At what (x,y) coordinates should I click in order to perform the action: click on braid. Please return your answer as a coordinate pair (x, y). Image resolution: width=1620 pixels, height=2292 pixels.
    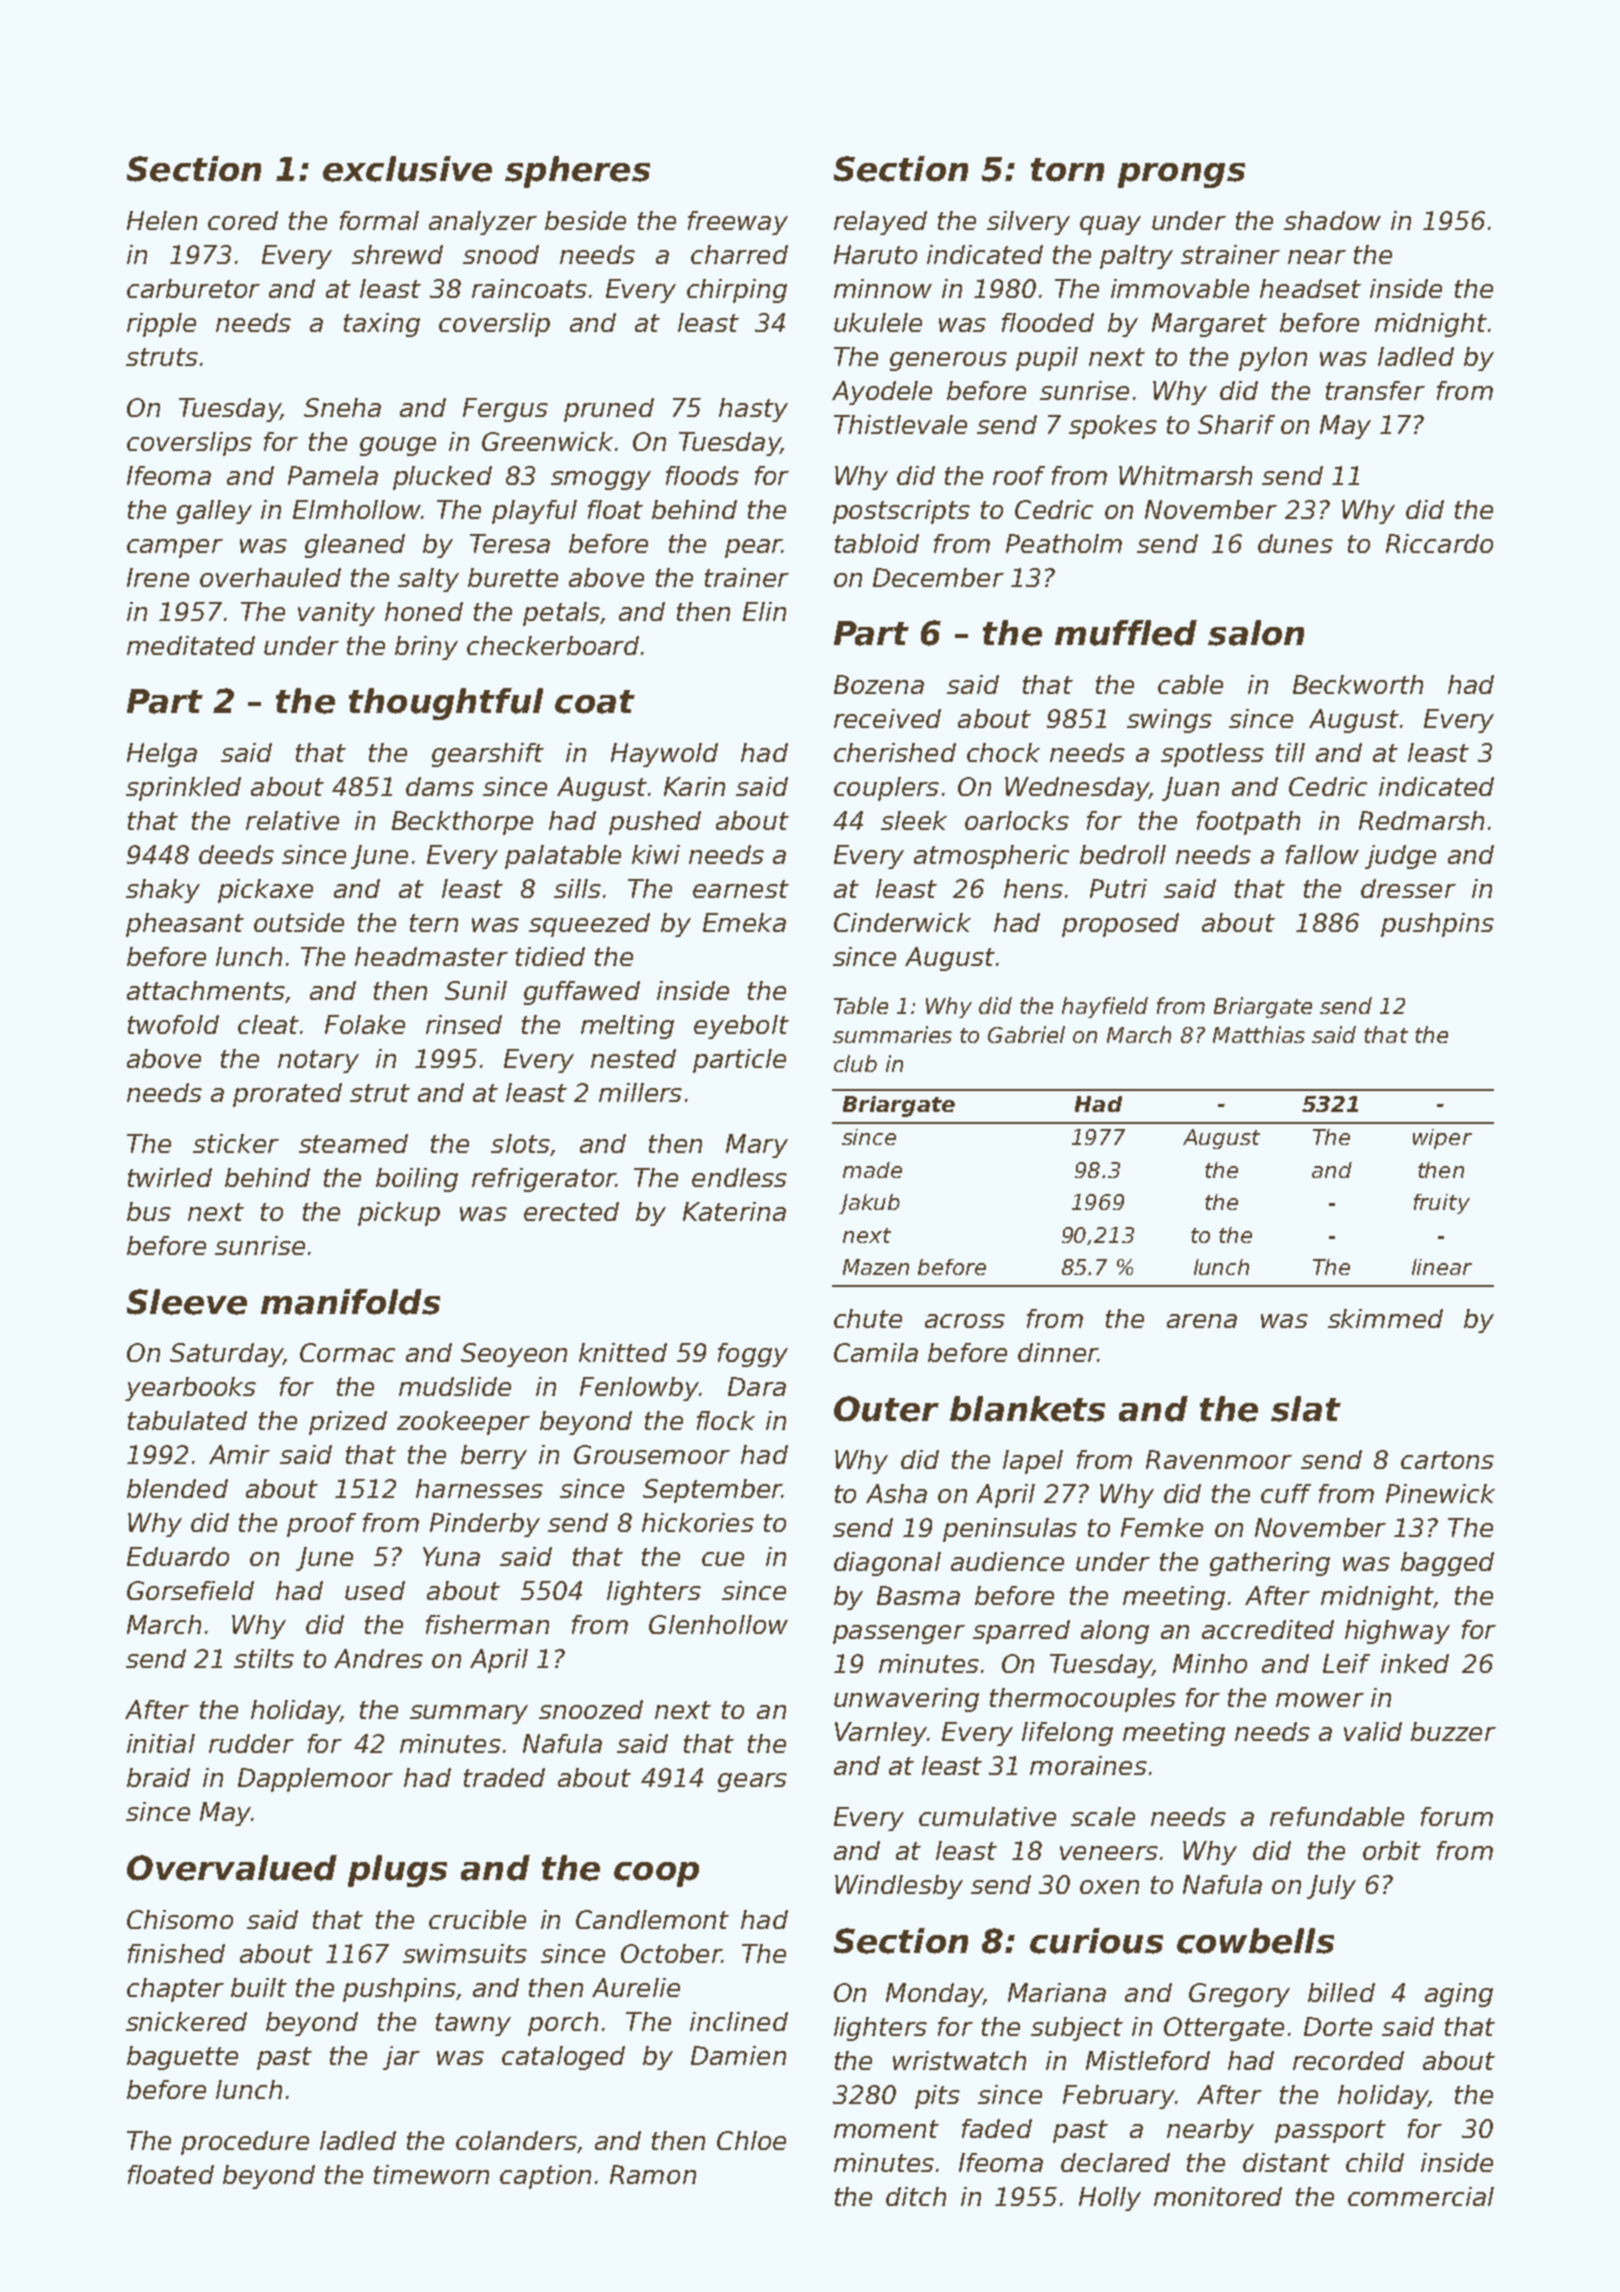
    Looking at the image, I should click on (158, 1777).
